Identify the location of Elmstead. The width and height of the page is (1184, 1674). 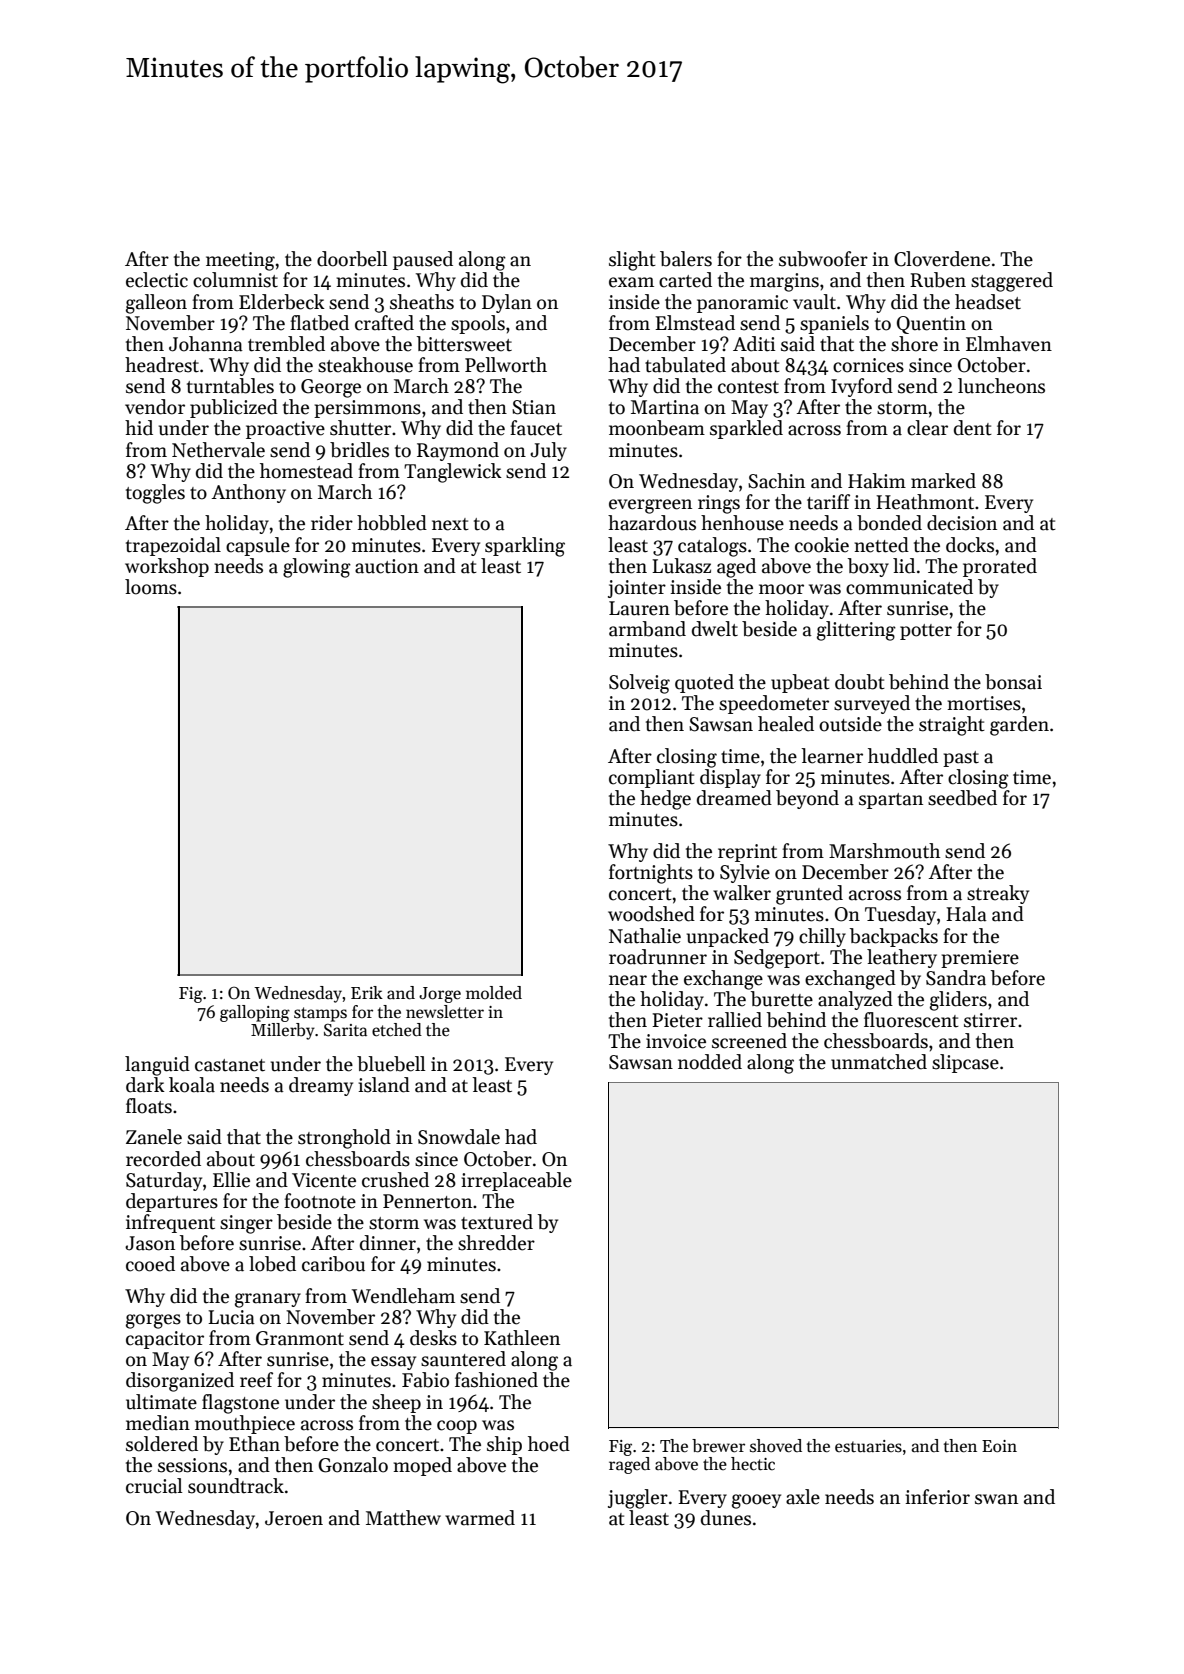
(695, 323).
